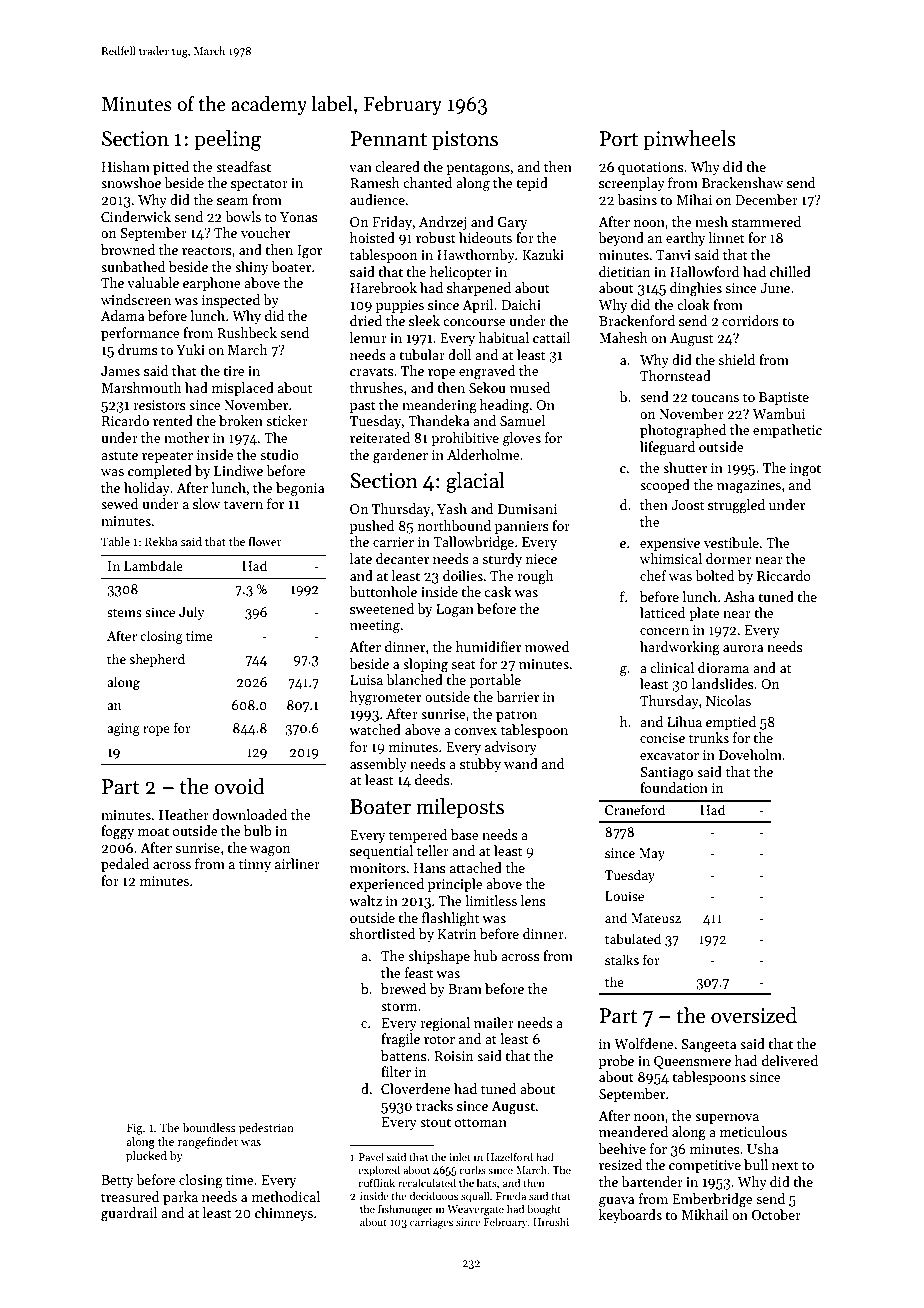 This document has width=924, height=1308. What do you see at coordinates (787, 431) in the document?
I see `empathetic` at bounding box center [787, 431].
